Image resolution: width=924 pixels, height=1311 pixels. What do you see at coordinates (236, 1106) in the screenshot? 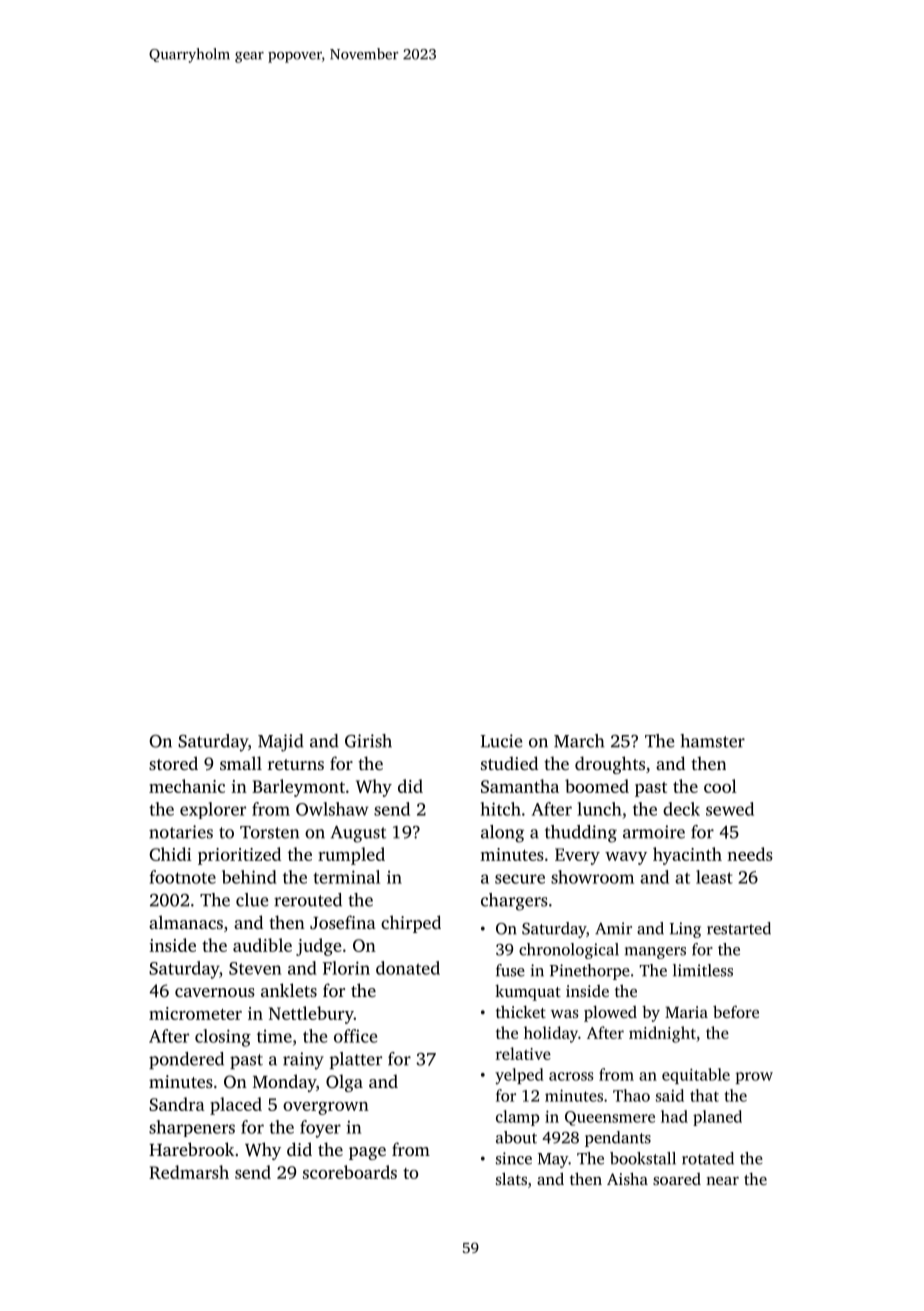
I see `placed` at bounding box center [236, 1106].
